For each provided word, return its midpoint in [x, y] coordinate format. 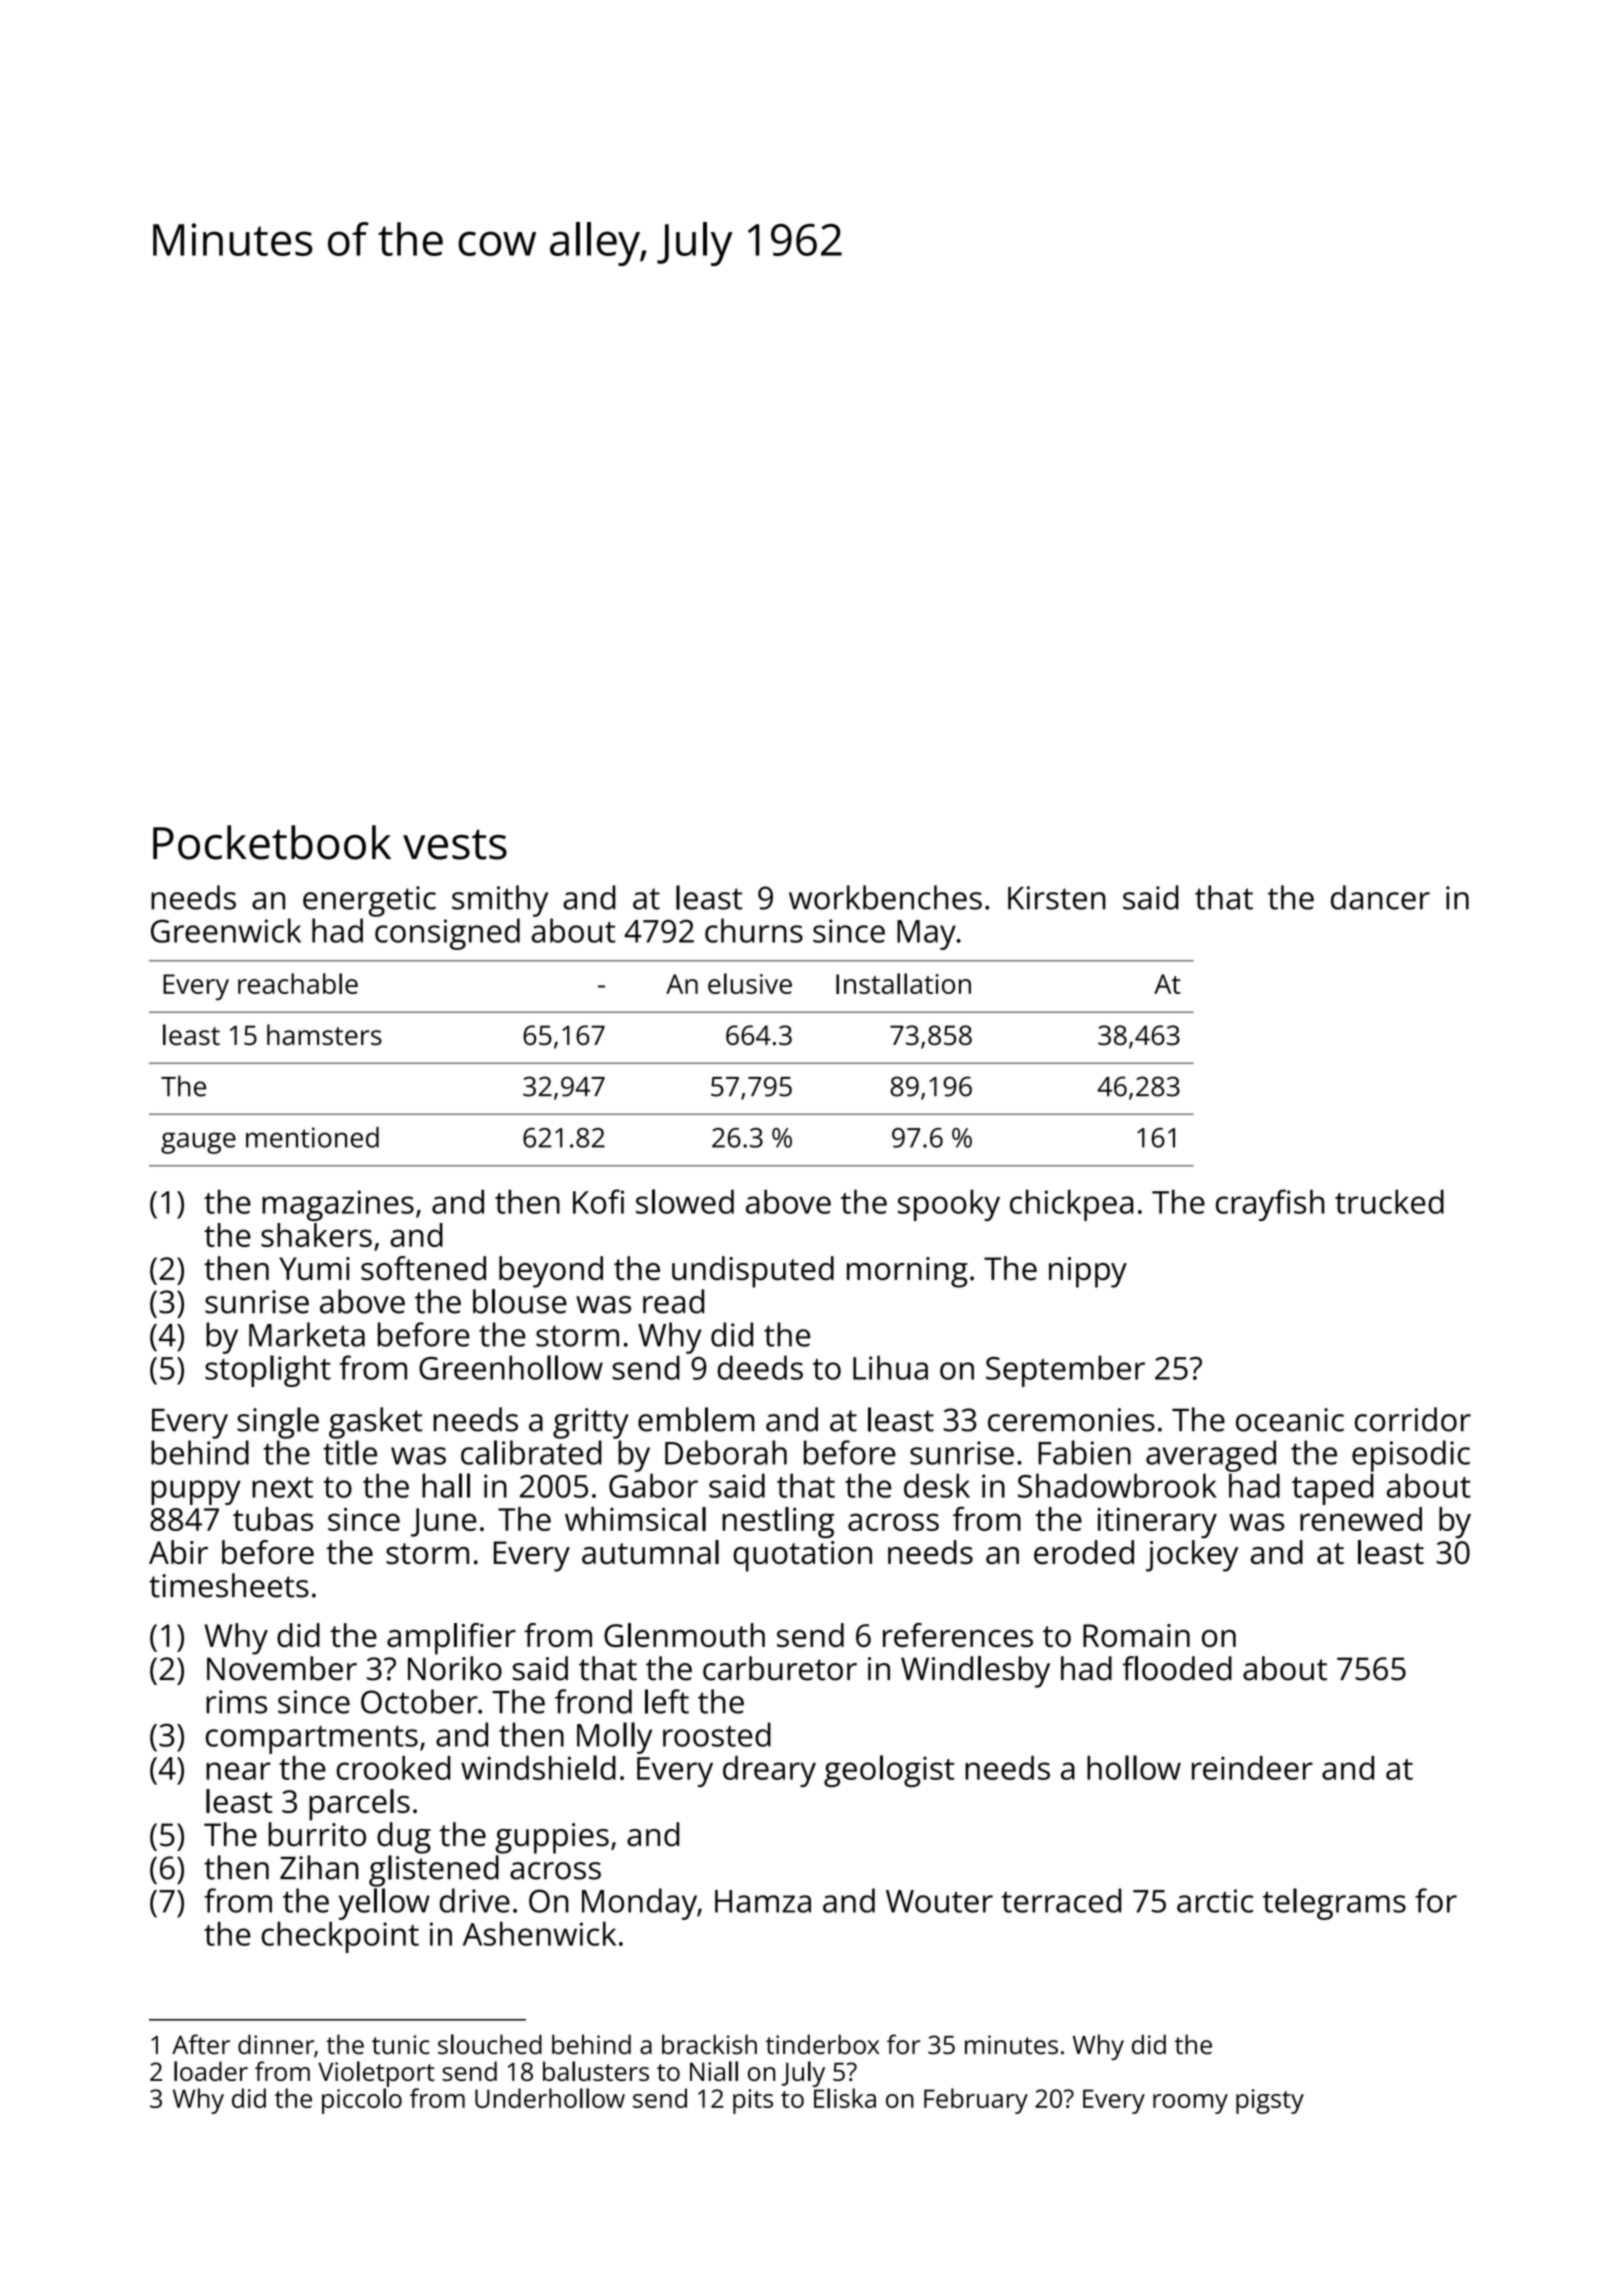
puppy [196, 1492]
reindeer [1252, 1768]
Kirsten [1057, 898]
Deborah [726, 1452]
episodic [1411, 1456]
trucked [1389, 1201]
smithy [500, 901]
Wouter [939, 1901]
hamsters [324, 1034]
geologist [889, 1771]
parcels [359, 1805]
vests [455, 844]
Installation [903, 983]
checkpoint [340, 1937]
